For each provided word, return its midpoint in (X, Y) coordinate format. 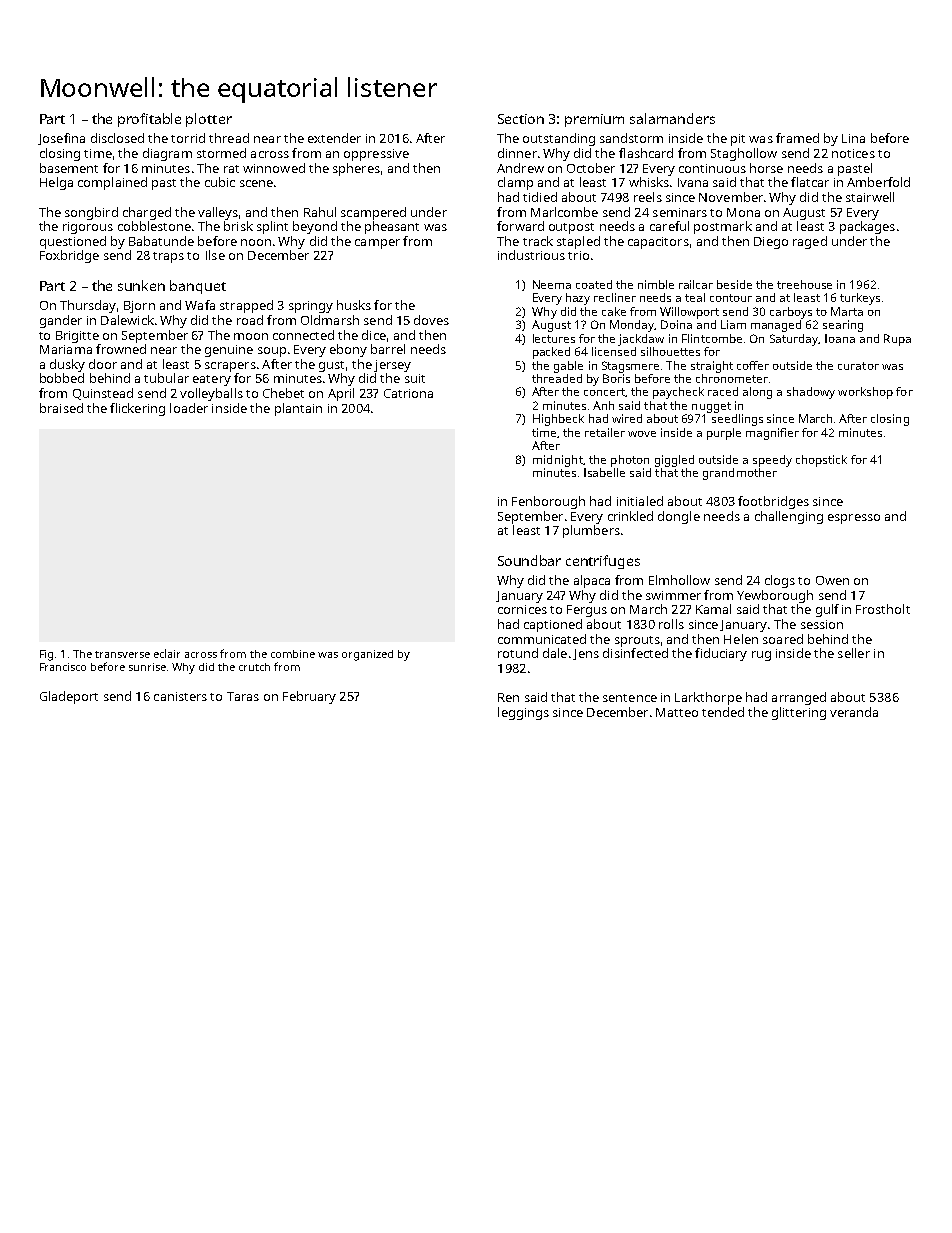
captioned (553, 625)
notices (853, 153)
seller (854, 653)
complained (112, 183)
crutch (254, 667)
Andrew (520, 168)
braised (61, 408)
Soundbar (529, 560)
